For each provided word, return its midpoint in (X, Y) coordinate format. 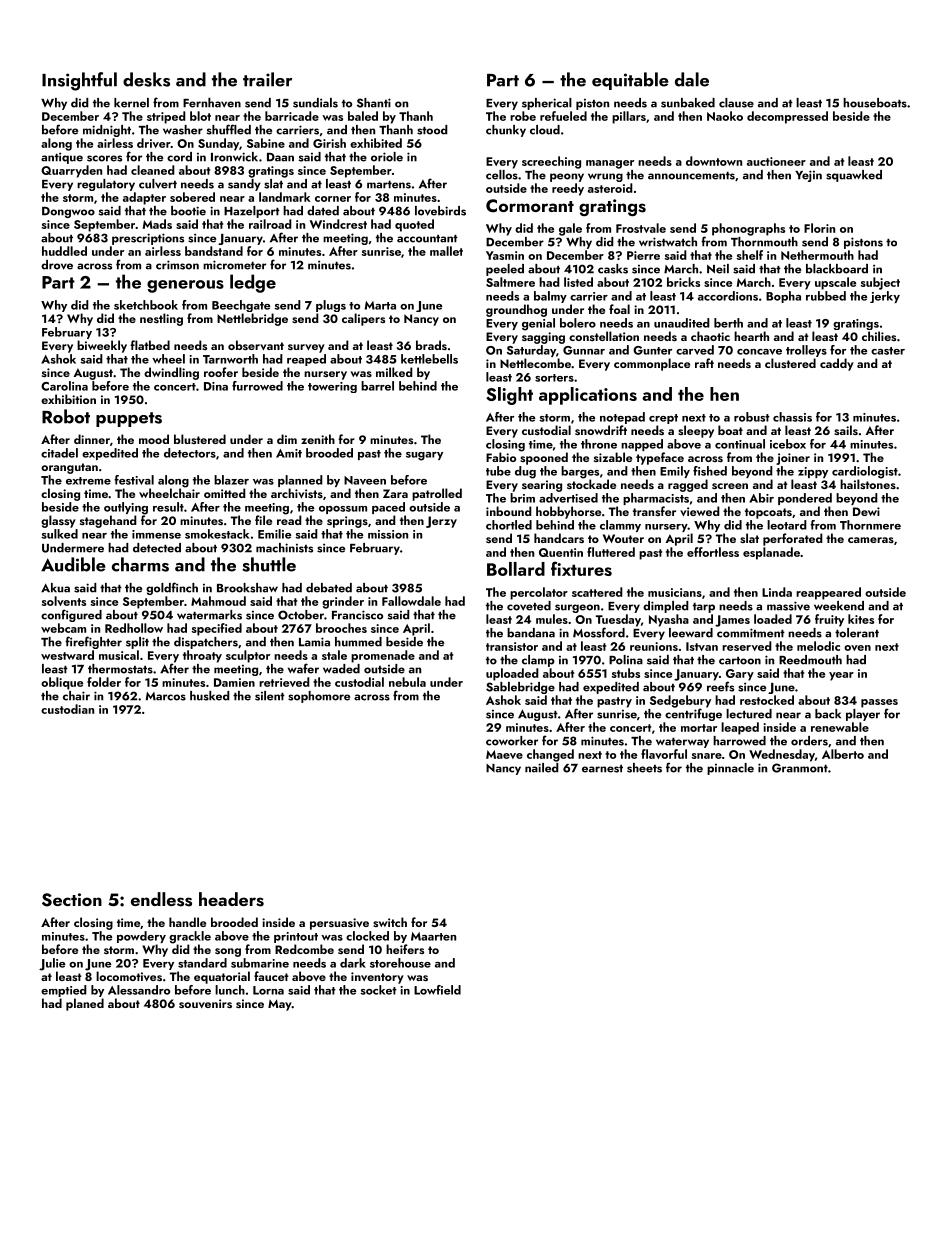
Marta (380, 305)
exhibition (68, 399)
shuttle (269, 564)
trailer (267, 79)
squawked (854, 176)
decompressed (787, 117)
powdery (141, 937)
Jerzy (441, 522)
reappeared (828, 593)
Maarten (433, 936)
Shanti (374, 103)
